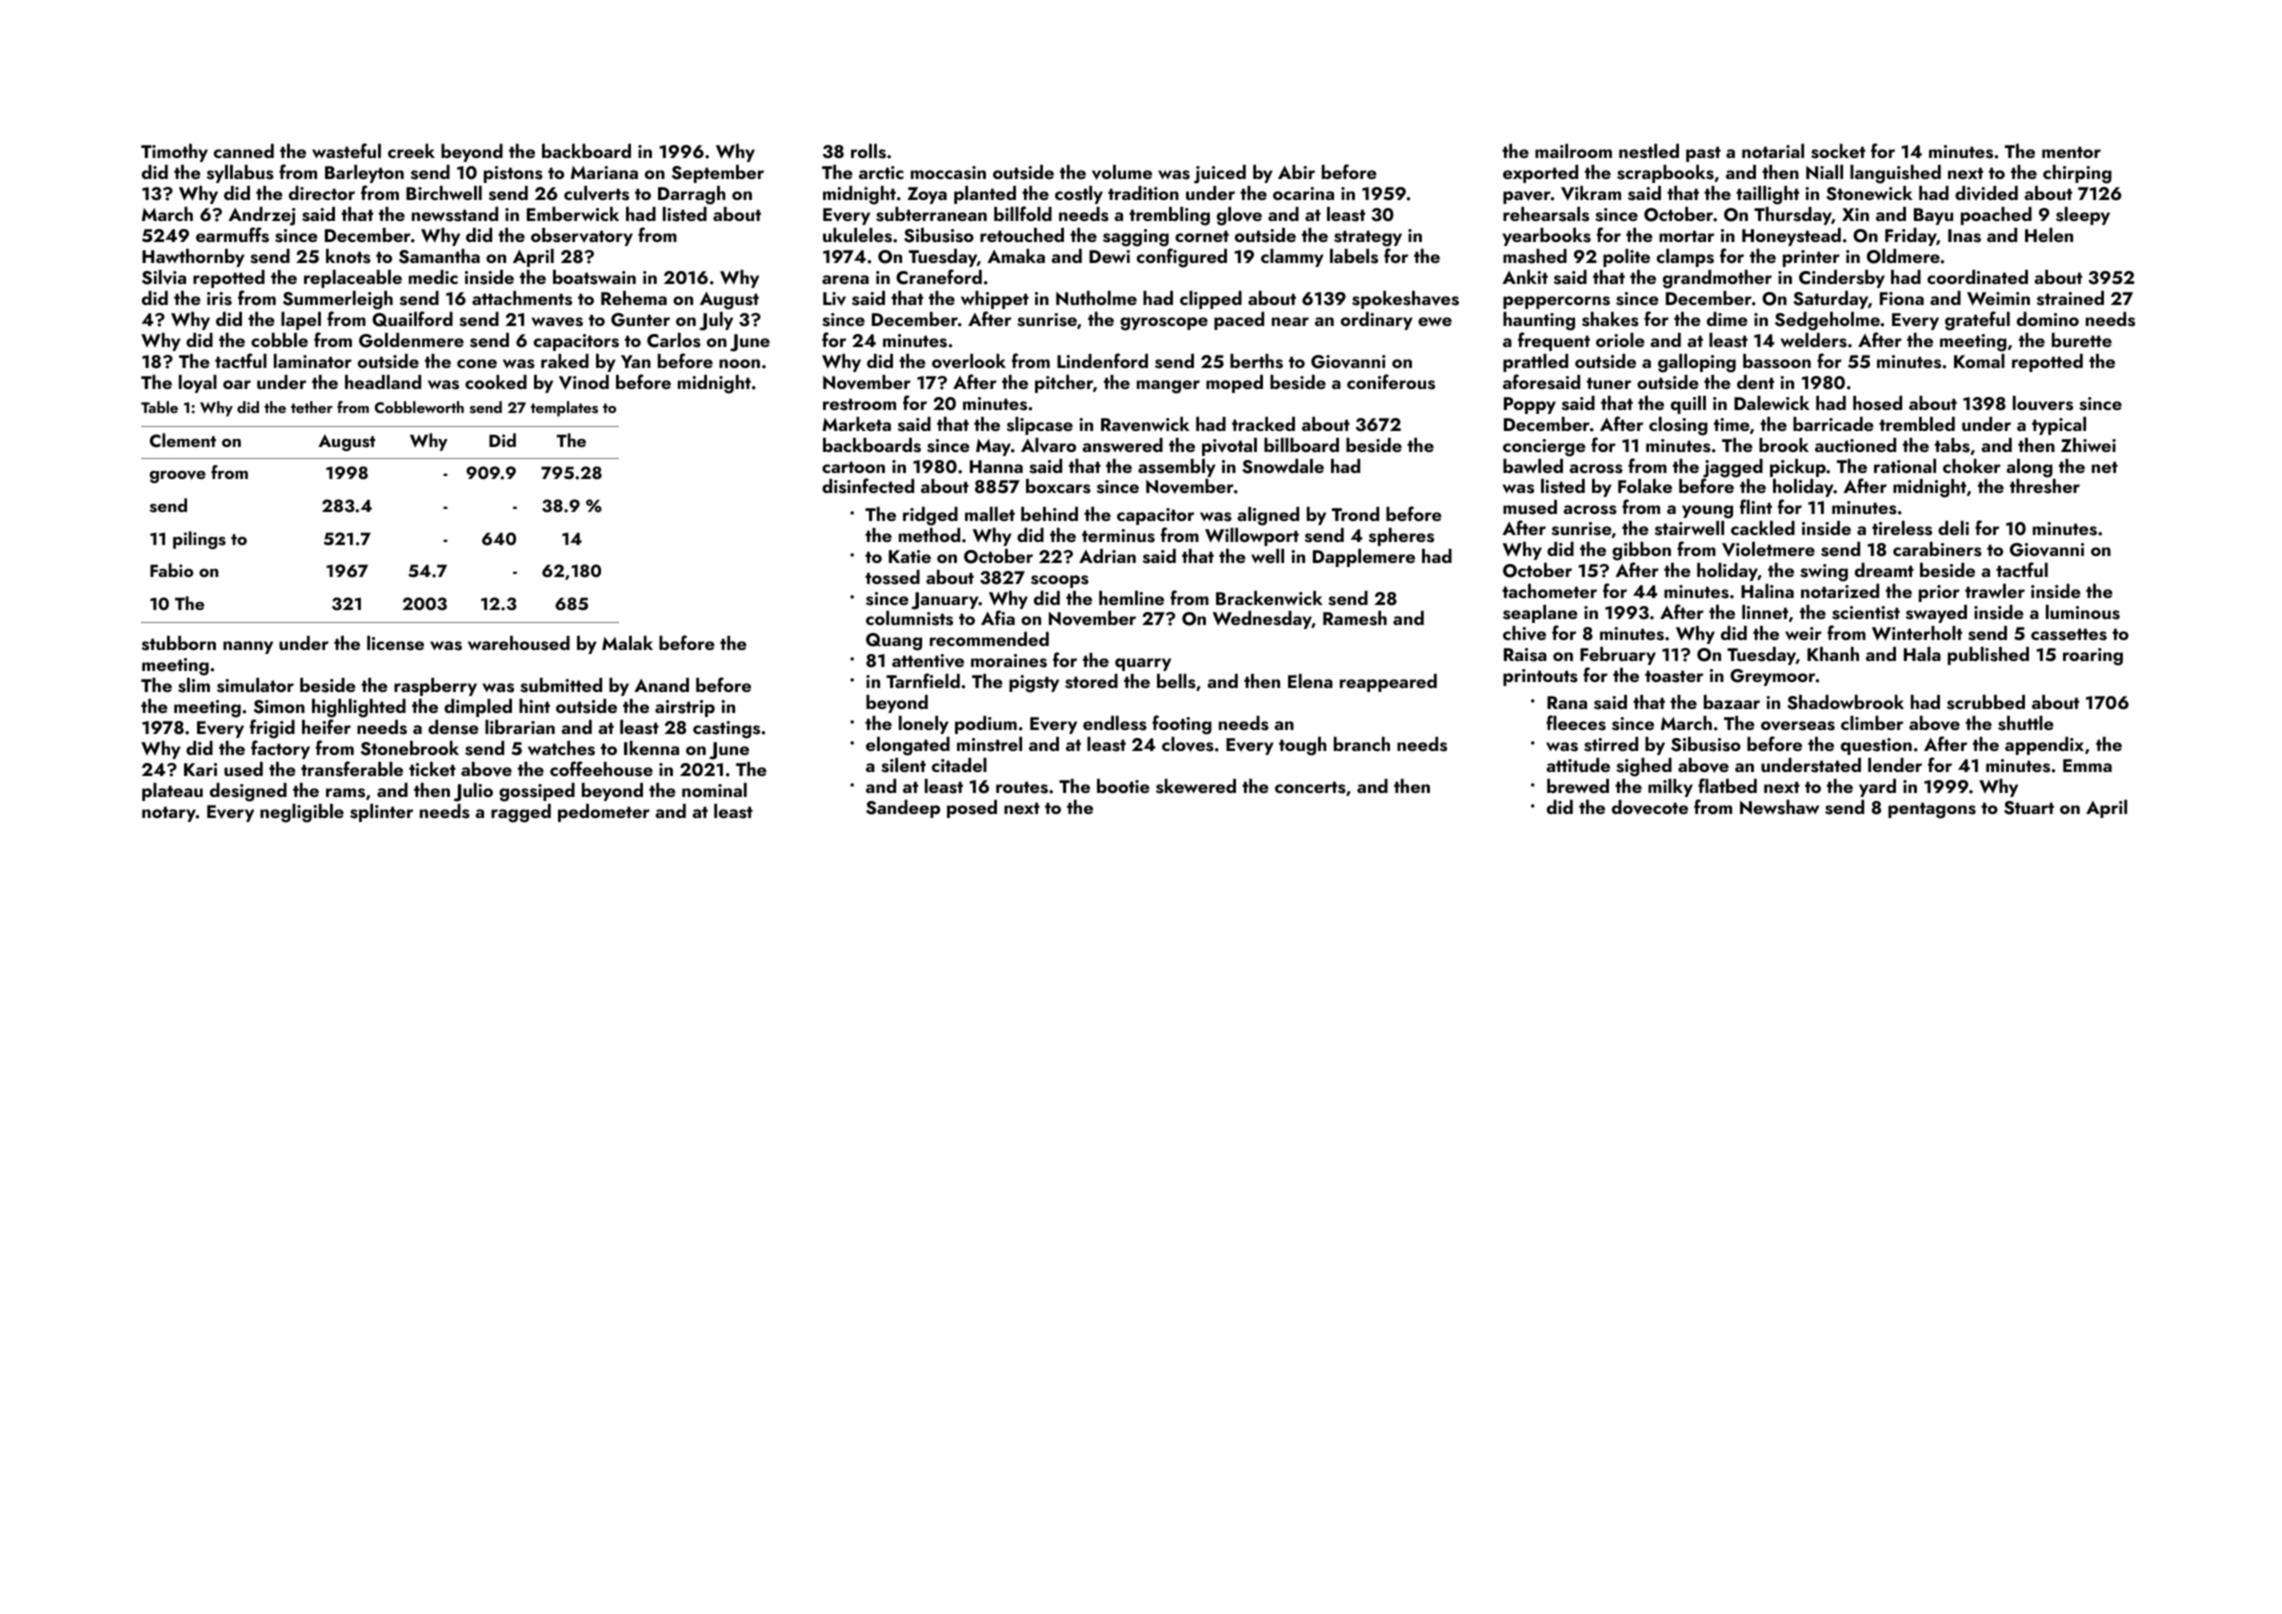 The height and width of the screenshot is (1614, 2282). I want to click on Ravenwick, so click(1145, 424).
